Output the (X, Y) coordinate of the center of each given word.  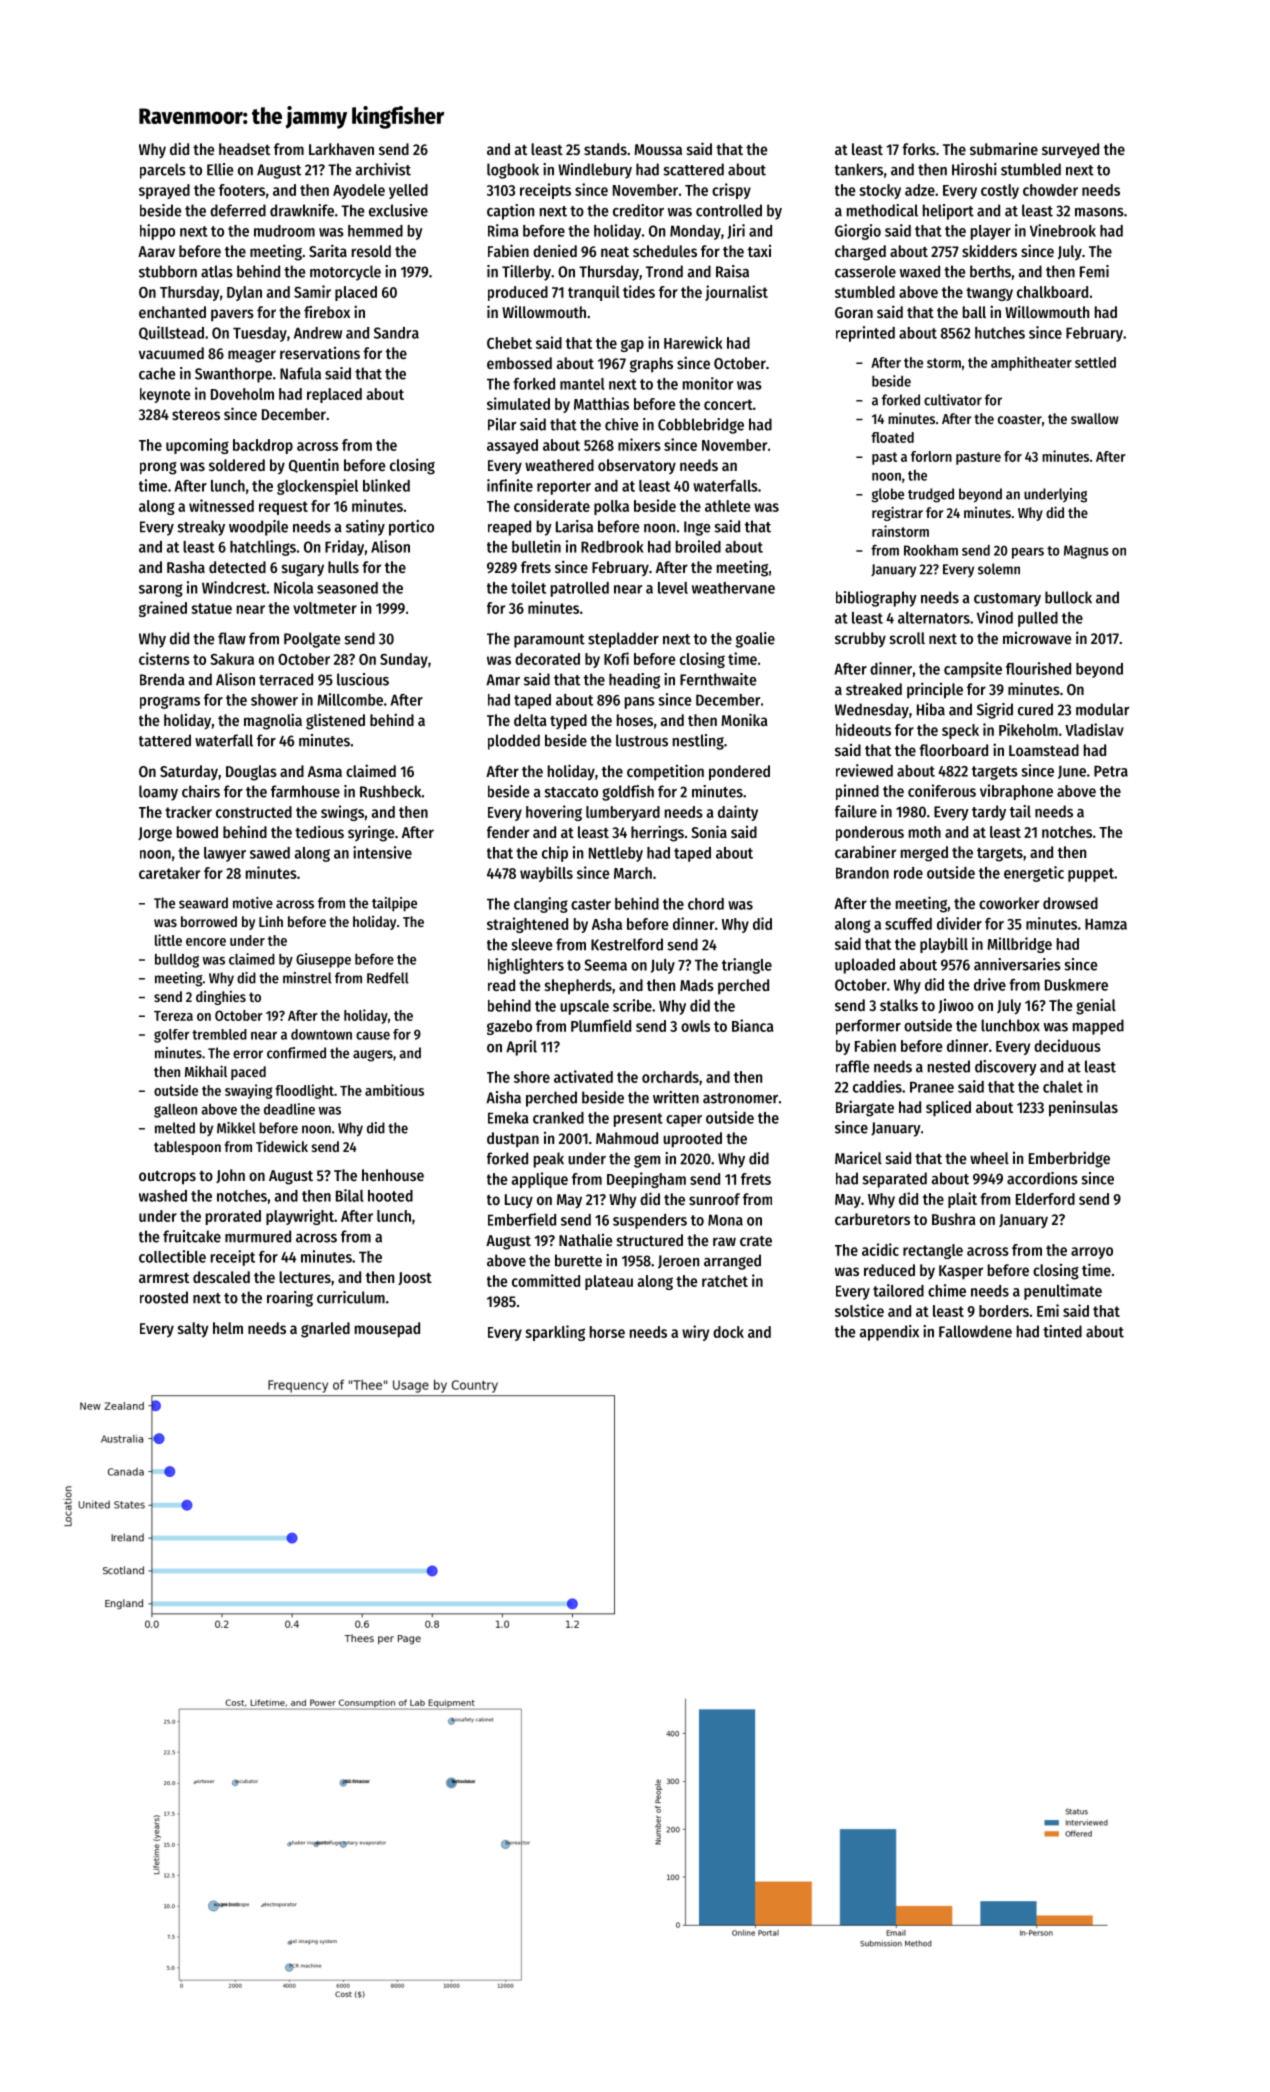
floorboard (953, 750)
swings (342, 813)
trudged (931, 495)
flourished (1038, 668)
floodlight (304, 1091)
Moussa (658, 149)
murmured (258, 1236)
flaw (232, 638)
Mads (697, 985)
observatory (637, 466)
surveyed (1070, 150)
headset (244, 149)
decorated (547, 659)
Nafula (300, 373)
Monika (744, 719)
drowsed (1070, 903)
